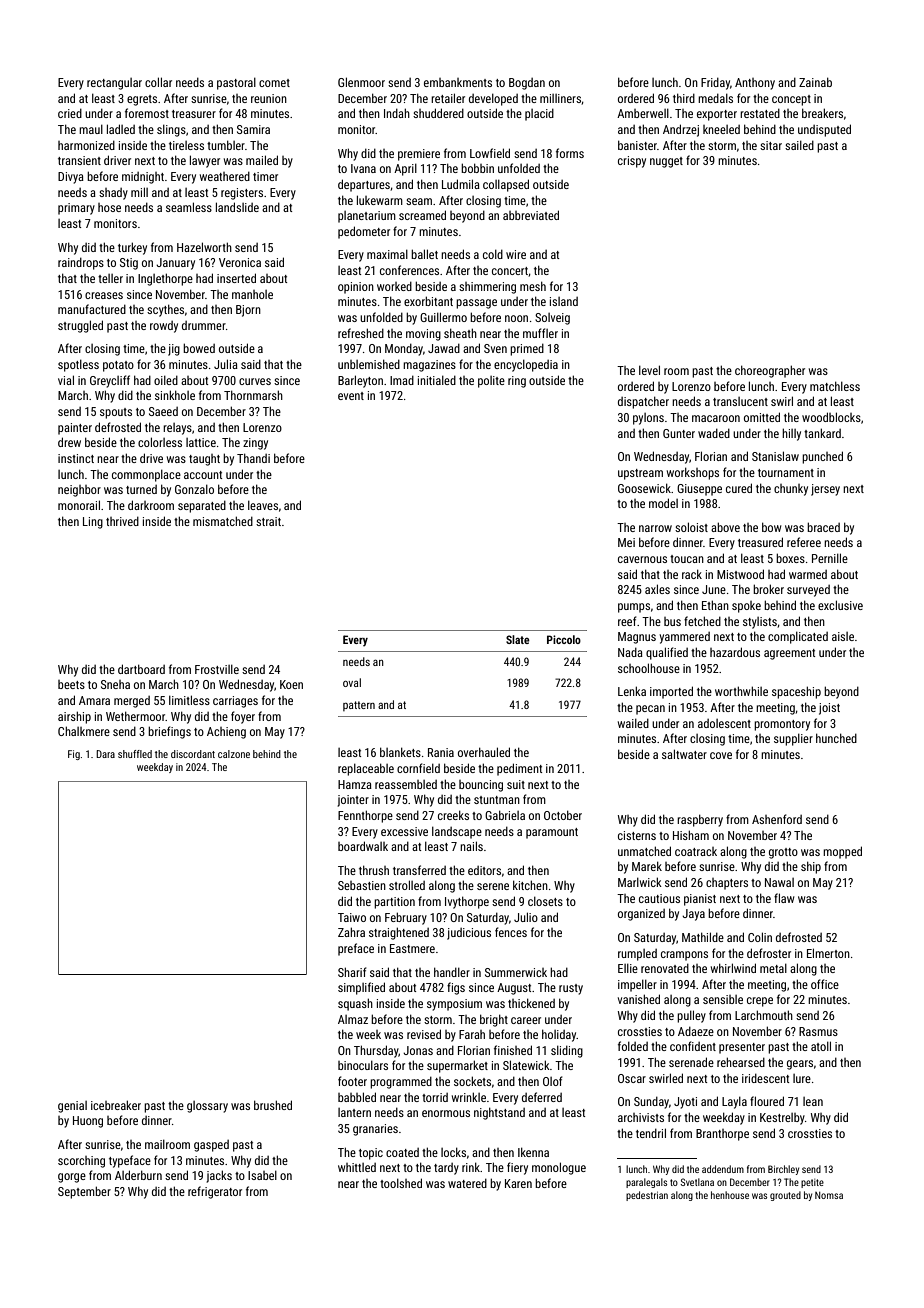 Image resolution: width=924 pixels, height=1308 pixels. What do you see at coordinates (291, 684) in the screenshot?
I see `Koen` at bounding box center [291, 684].
